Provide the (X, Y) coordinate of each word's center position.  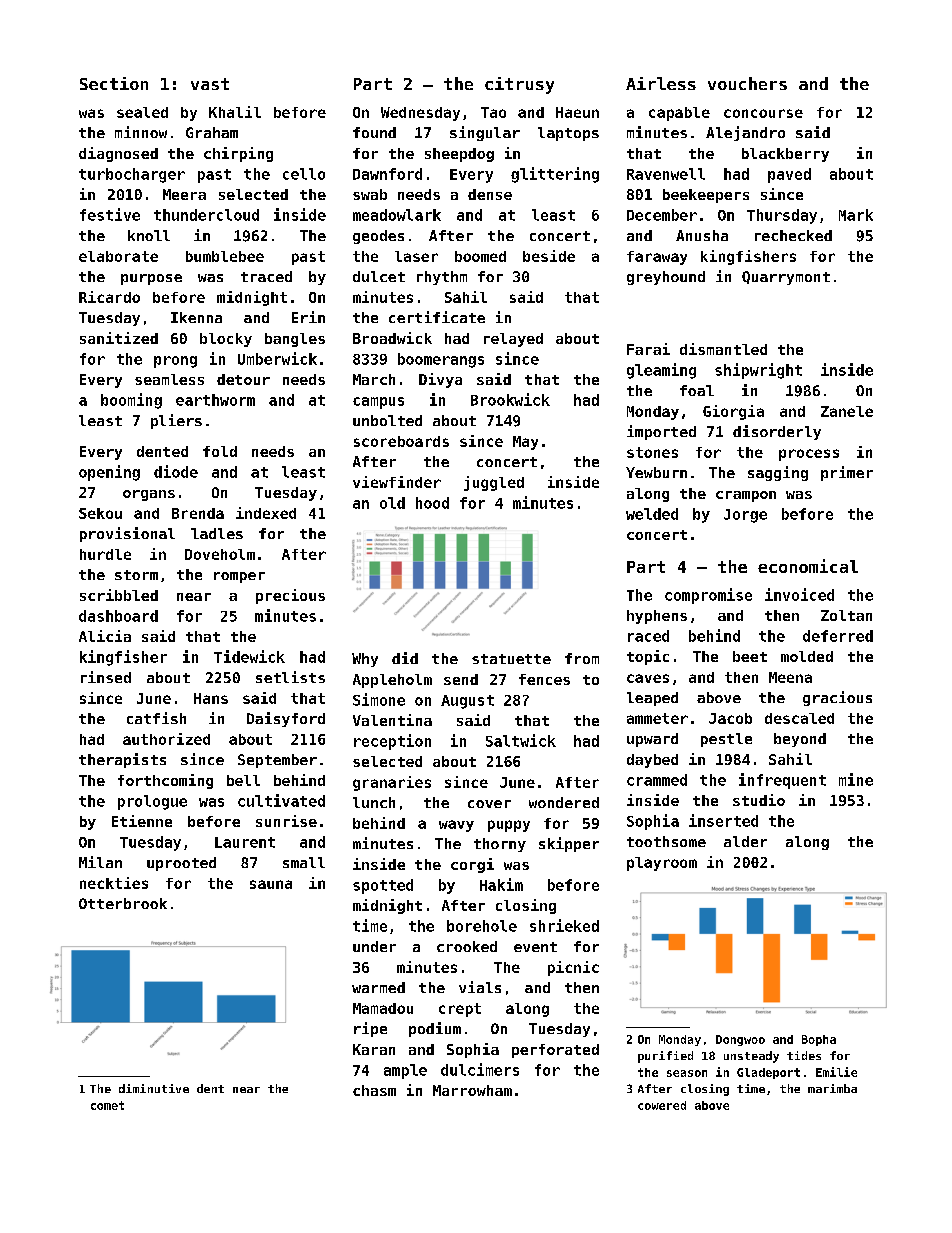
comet (107, 1105)
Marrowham (472, 1090)
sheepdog (459, 155)
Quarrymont (786, 278)
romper (239, 577)
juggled (494, 483)
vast (210, 84)
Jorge (745, 516)
